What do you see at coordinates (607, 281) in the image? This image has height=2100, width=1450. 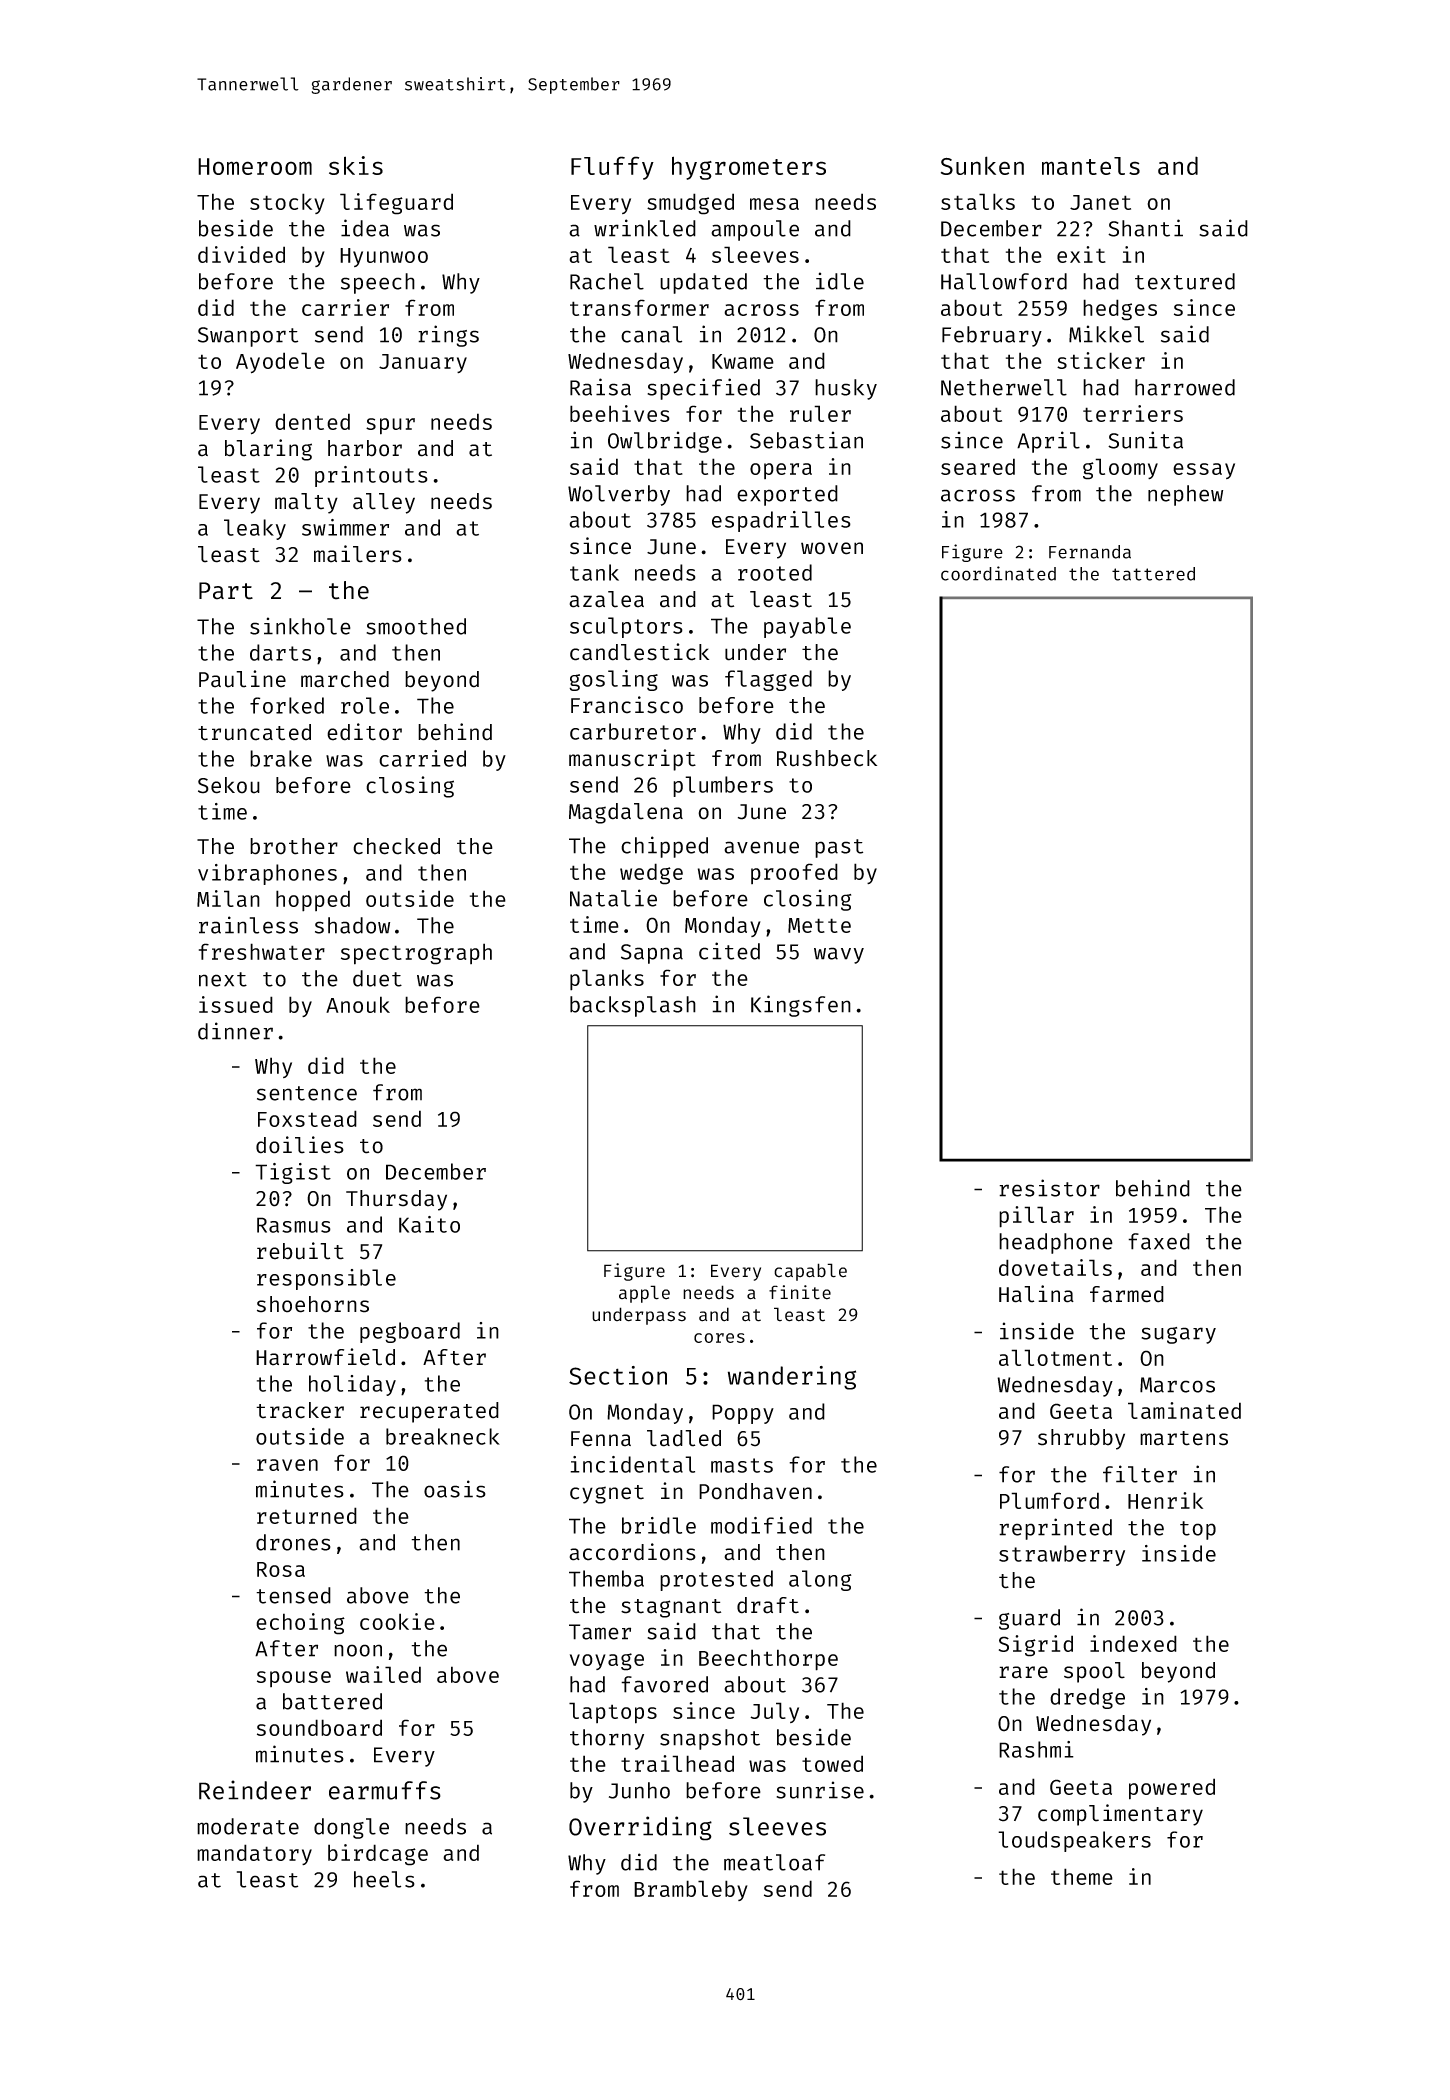 I see `Rachel` at bounding box center [607, 281].
